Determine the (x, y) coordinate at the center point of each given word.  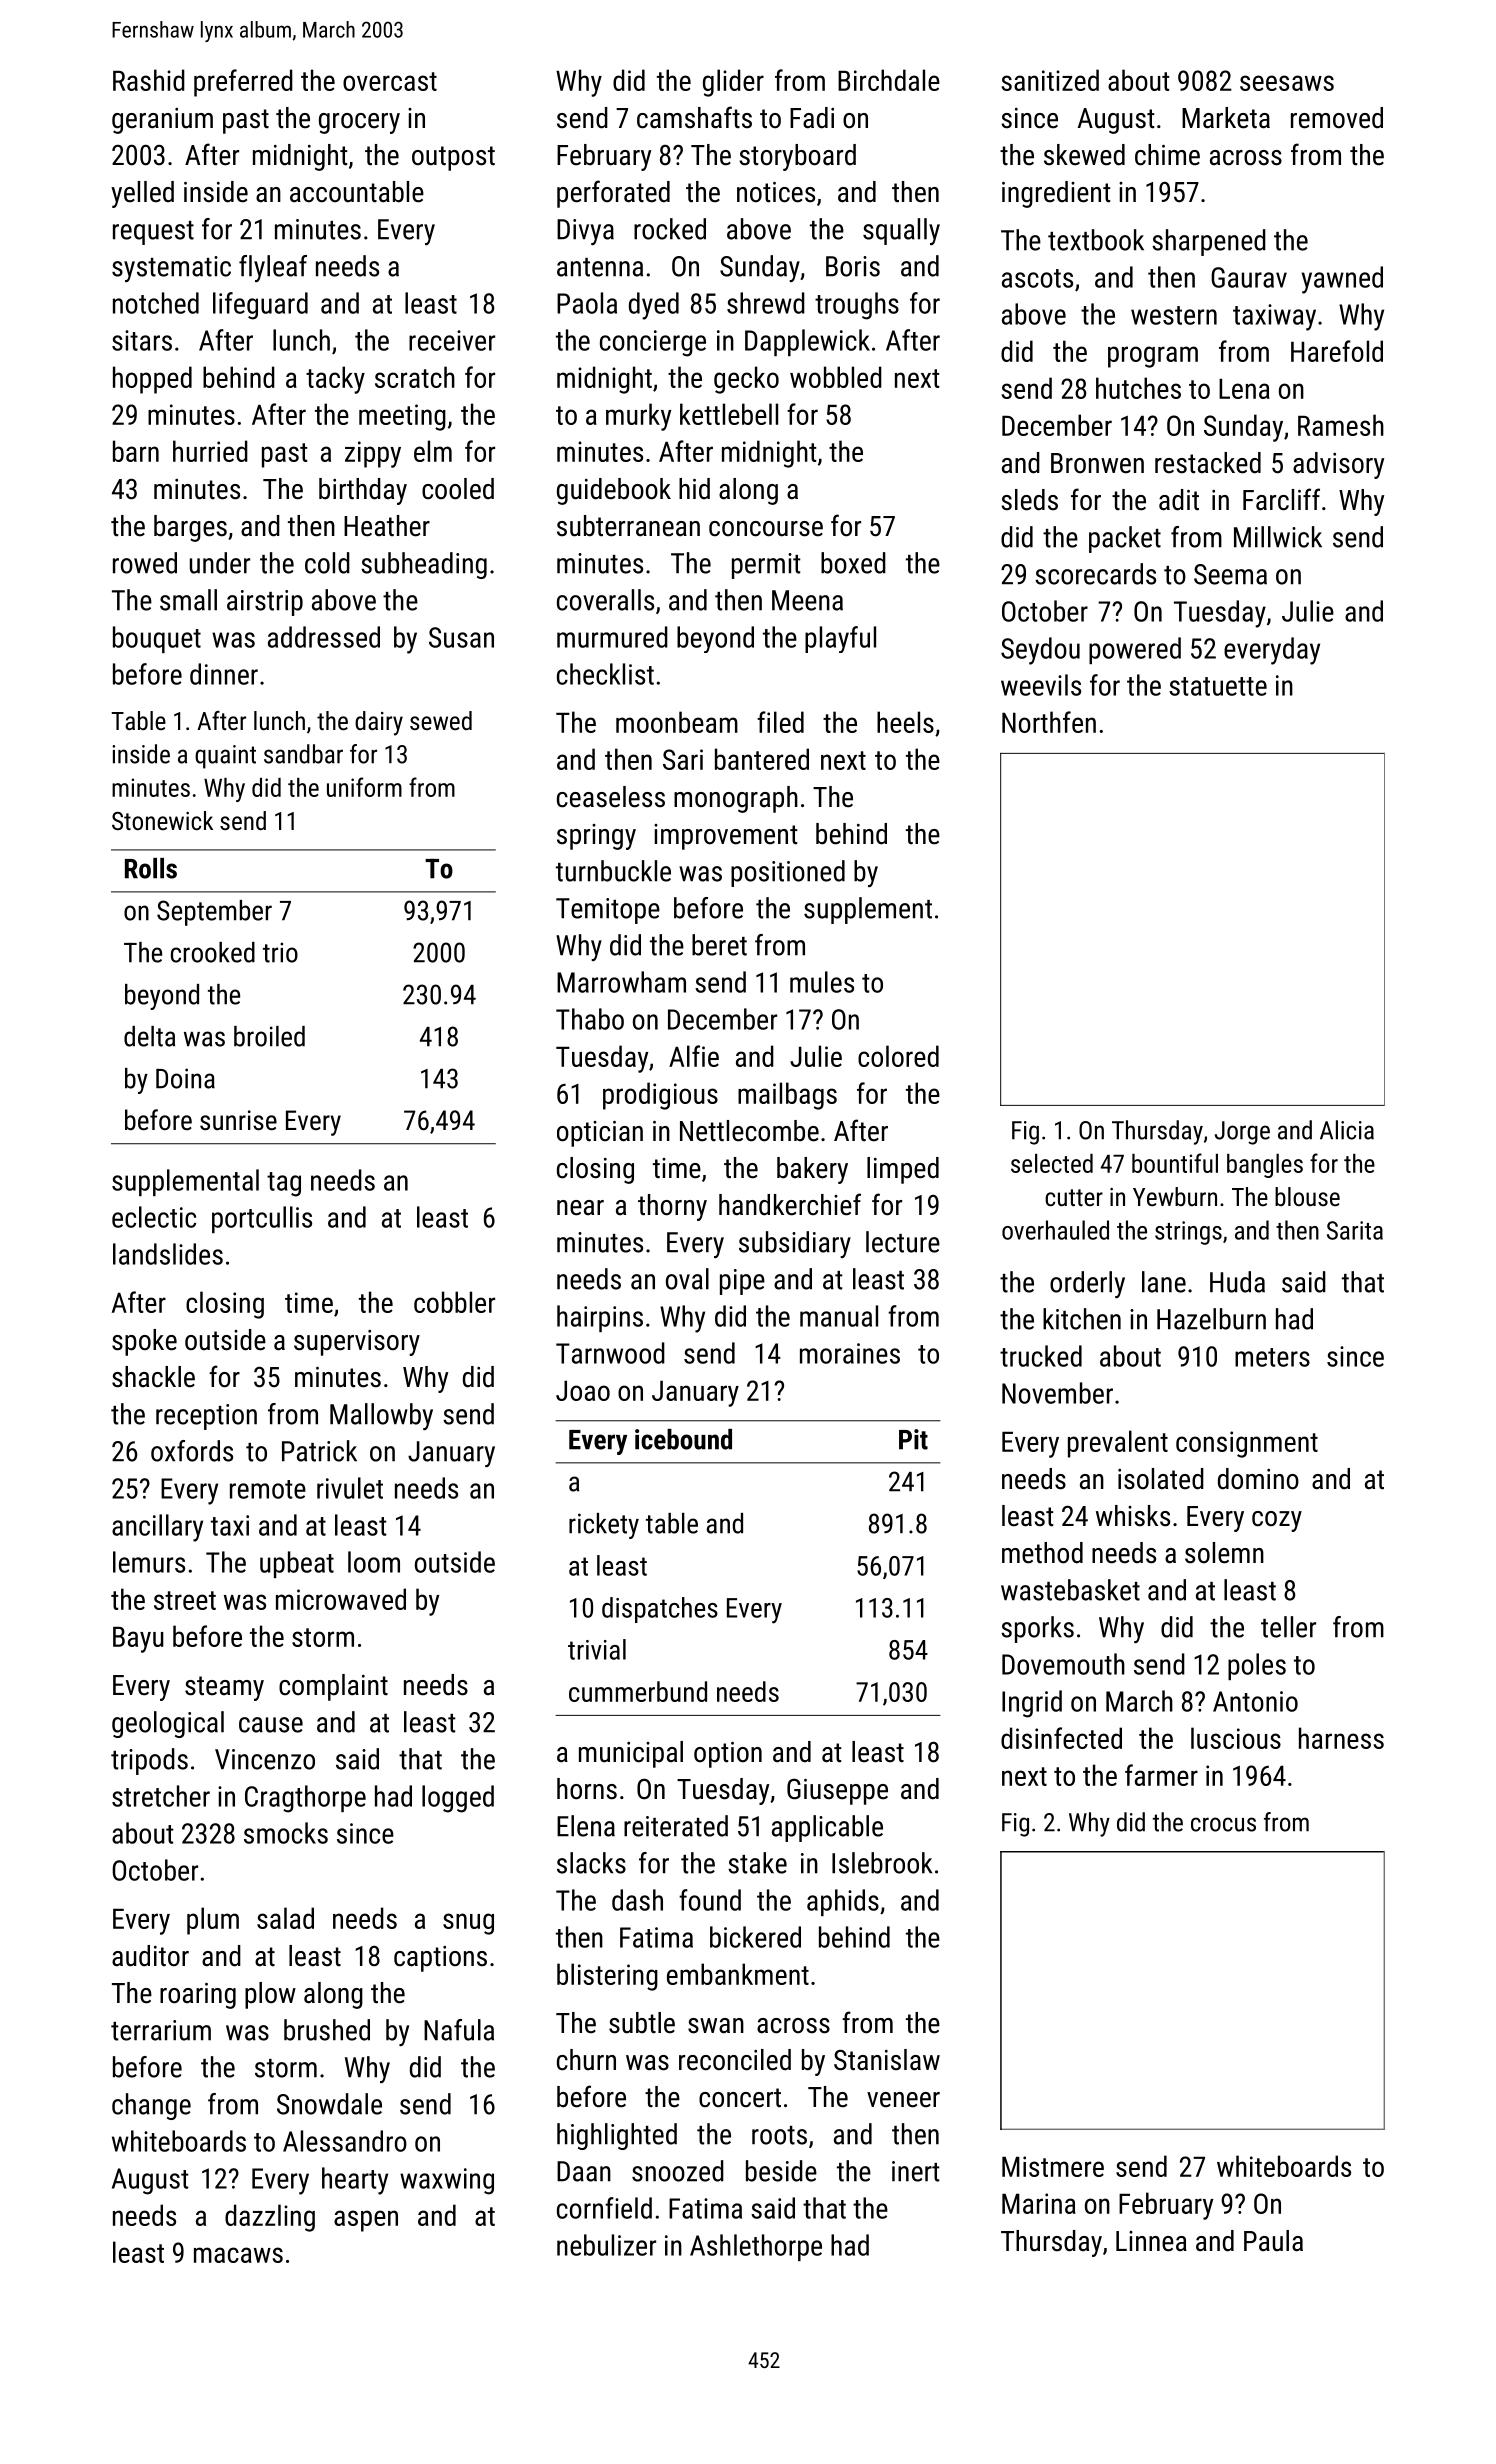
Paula (1273, 2241)
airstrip (265, 603)
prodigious (660, 1096)
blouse (1307, 1196)
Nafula (459, 2030)
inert (916, 2171)
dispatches (660, 1610)
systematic (171, 269)
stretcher (161, 1796)
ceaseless (611, 797)
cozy (1277, 1521)
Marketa (1226, 118)
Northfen (1049, 722)
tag (284, 1184)
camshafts (694, 117)
